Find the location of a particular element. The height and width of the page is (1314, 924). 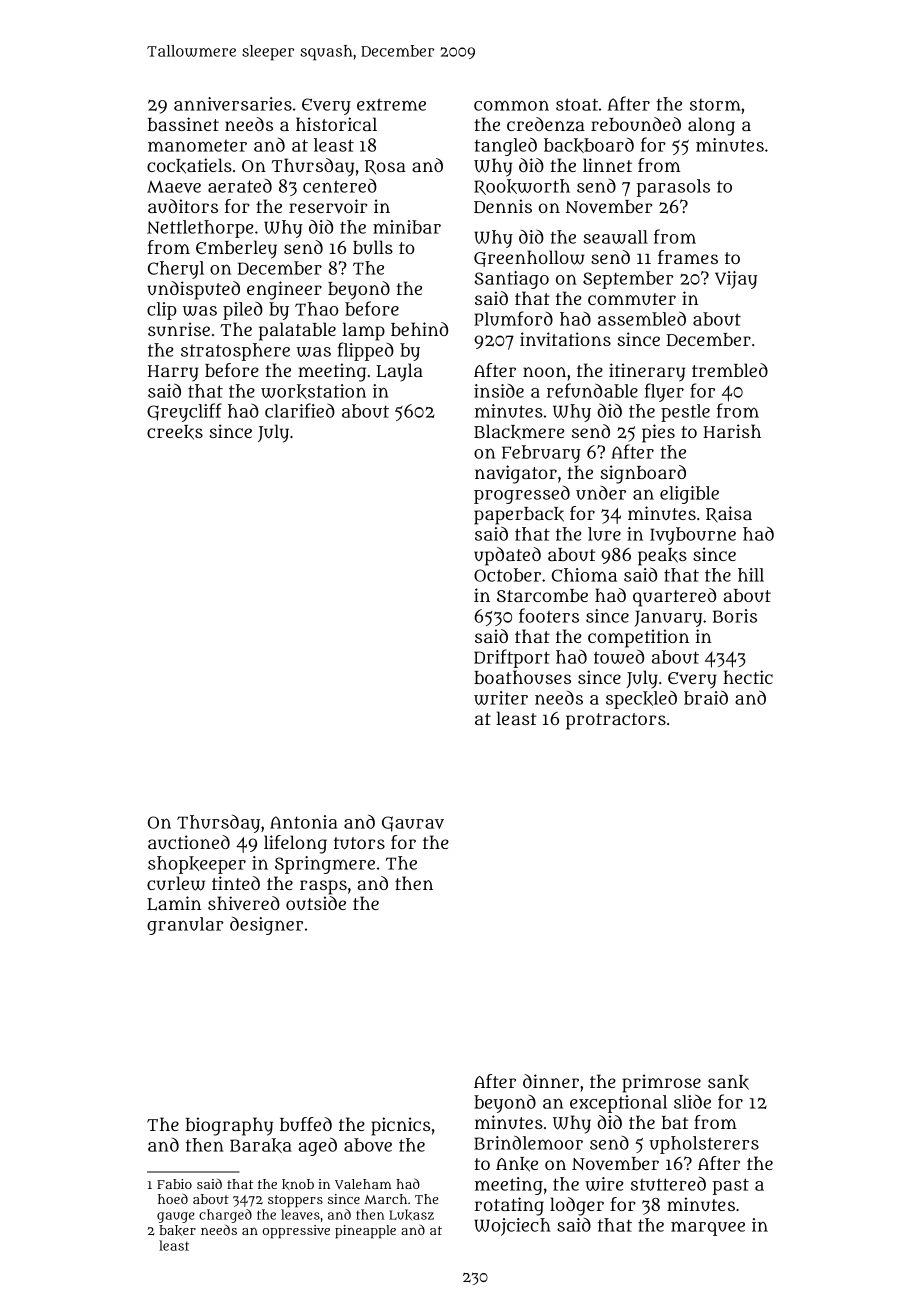

updated is located at coordinates (507, 556).
